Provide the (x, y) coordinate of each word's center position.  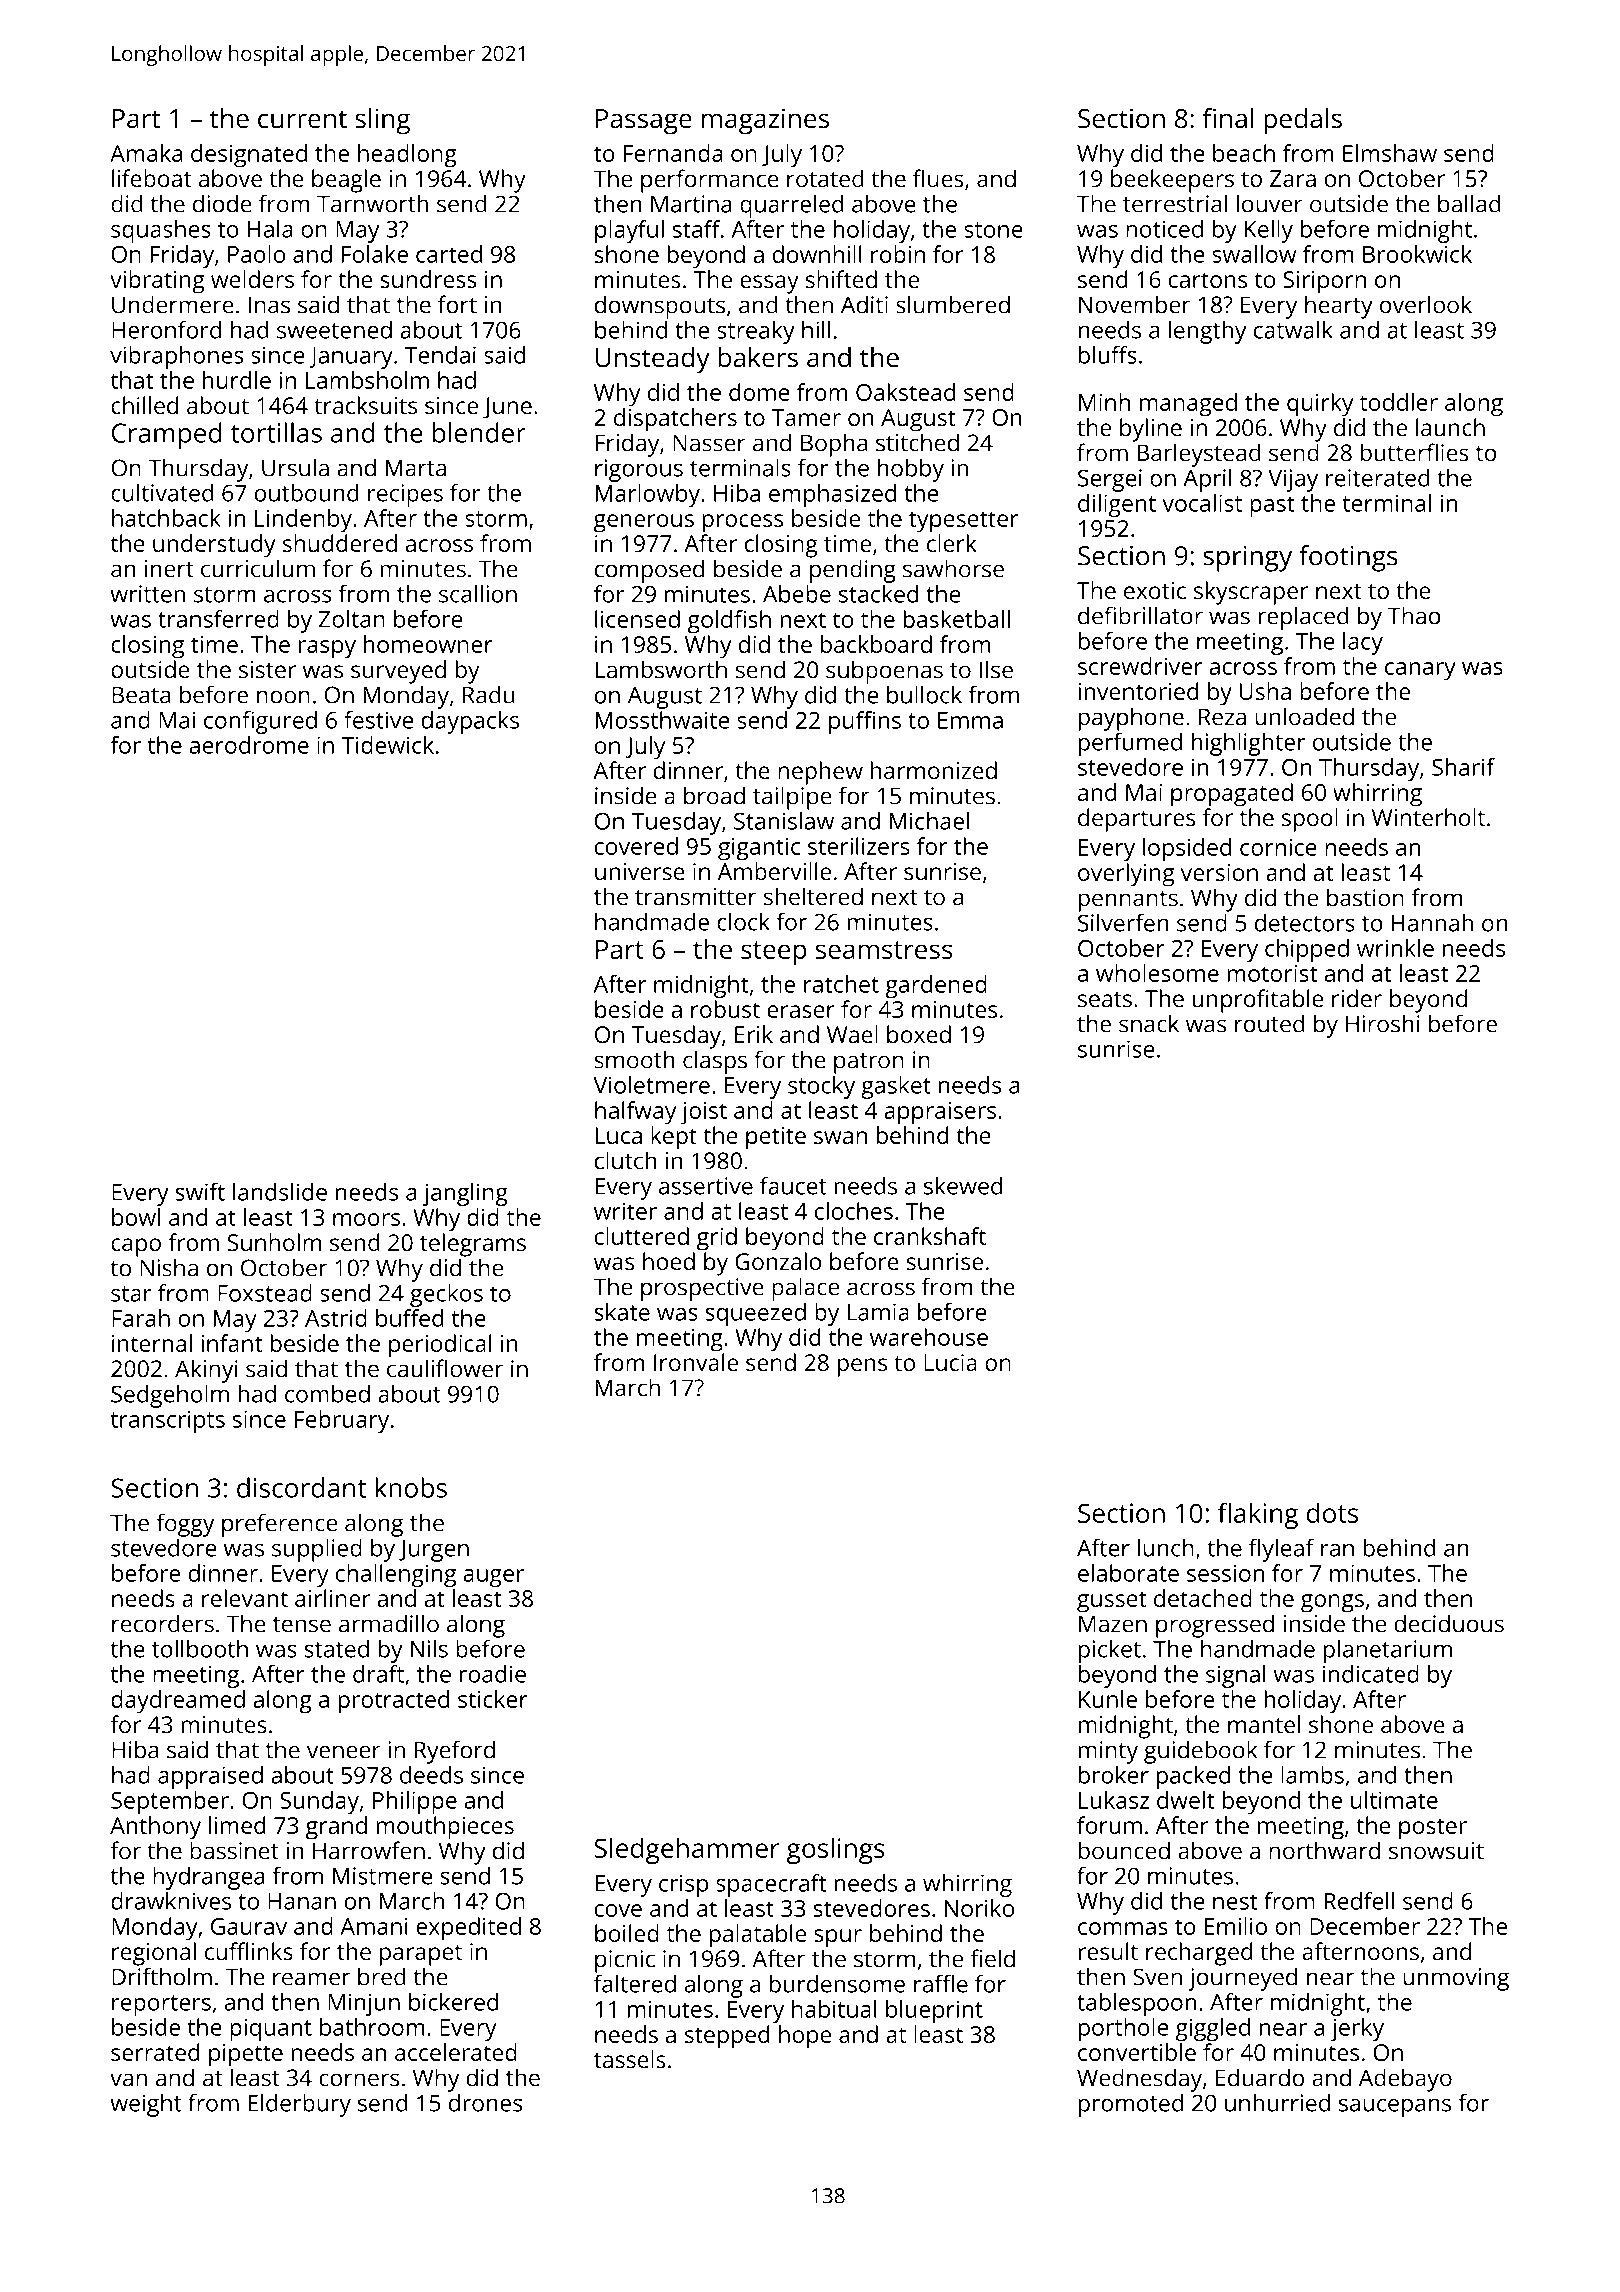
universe (640, 871)
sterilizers (859, 846)
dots (1332, 1512)
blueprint (934, 2011)
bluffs (1108, 355)
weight (146, 2105)
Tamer (806, 417)
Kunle (1108, 1699)
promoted (1131, 2105)
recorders (163, 1623)
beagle (346, 181)
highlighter (1248, 744)
